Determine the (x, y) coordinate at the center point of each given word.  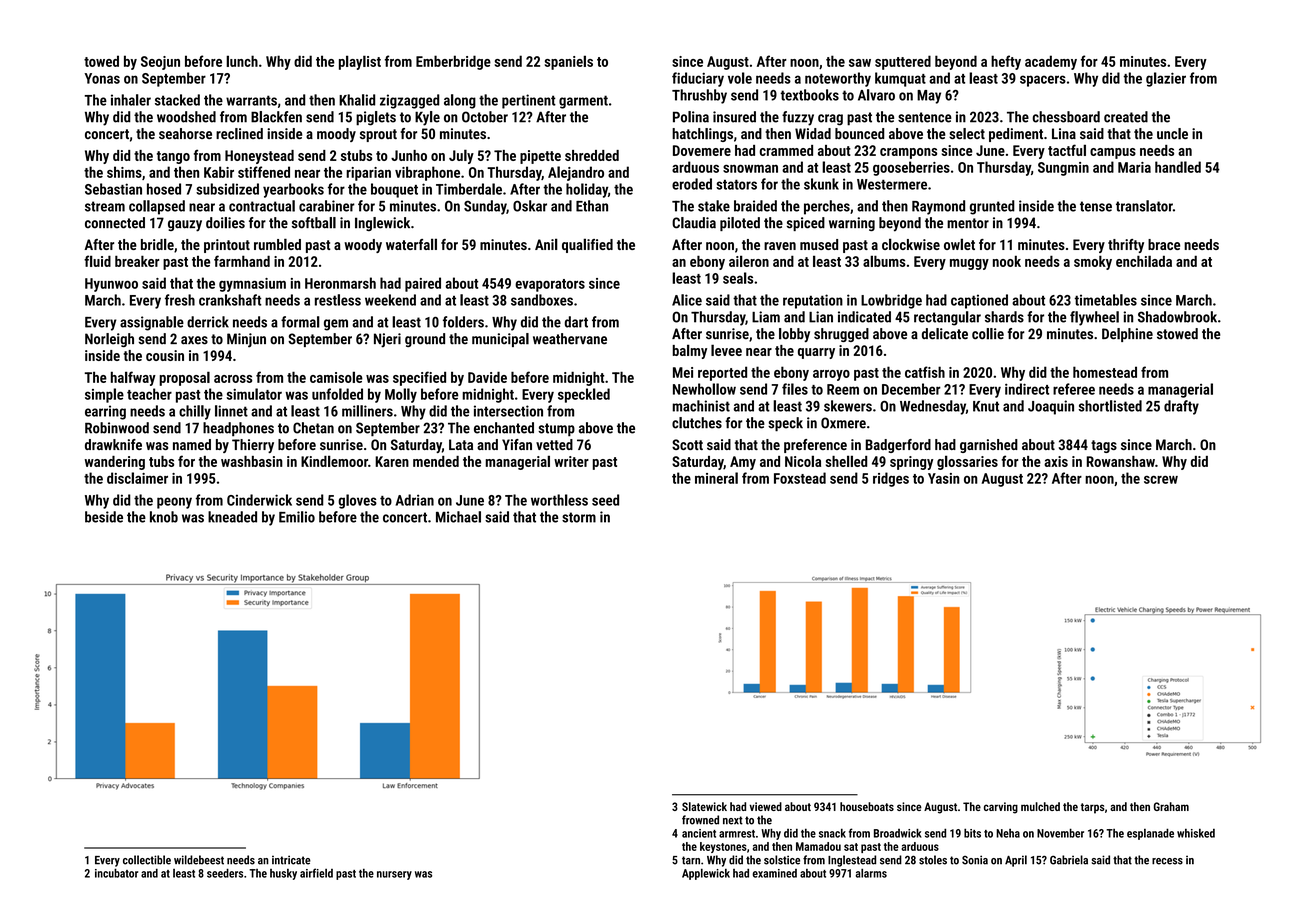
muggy (969, 264)
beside (104, 517)
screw (1161, 480)
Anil (546, 244)
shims (124, 172)
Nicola (803, 461)
